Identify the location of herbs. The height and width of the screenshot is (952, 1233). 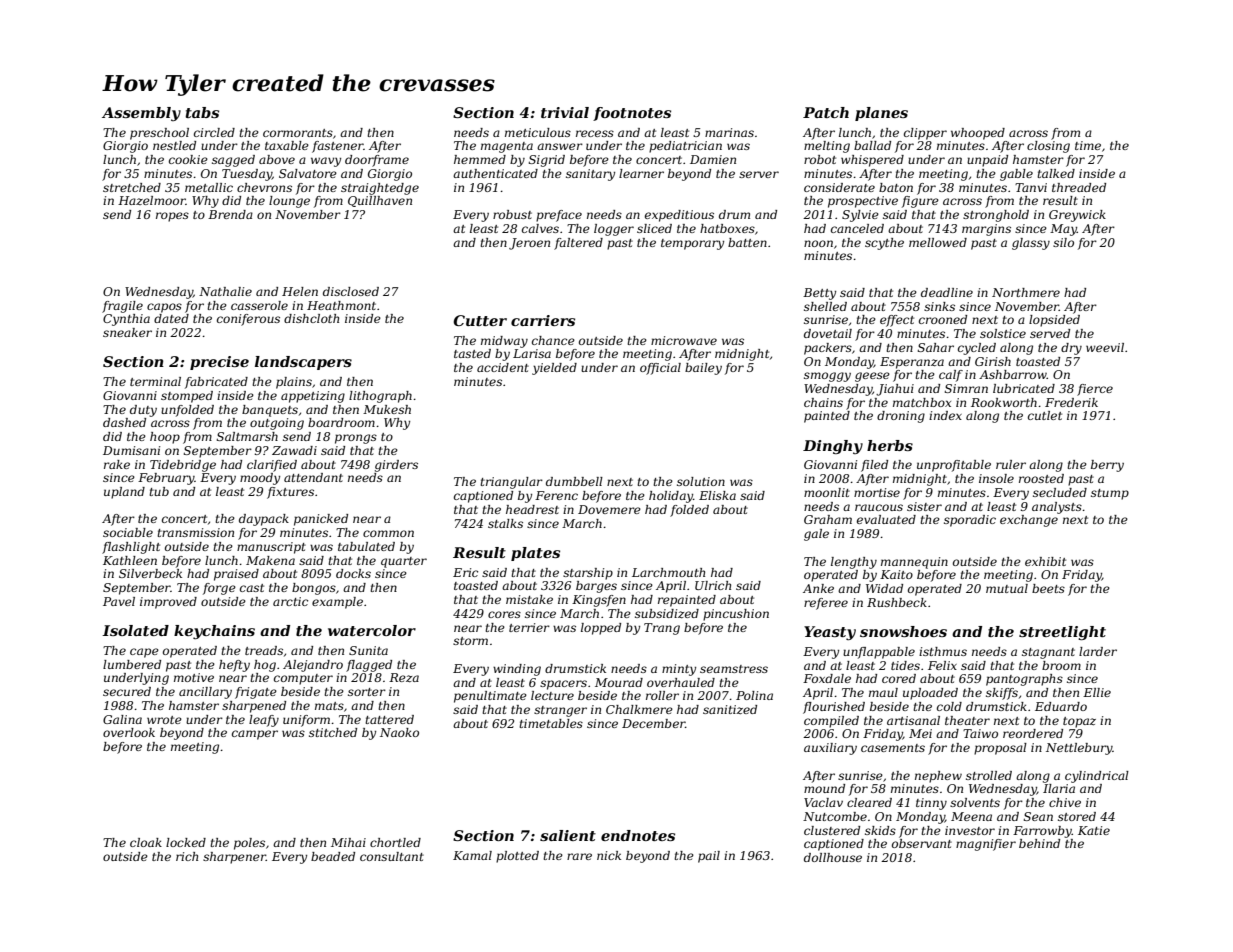
(890, 445).
